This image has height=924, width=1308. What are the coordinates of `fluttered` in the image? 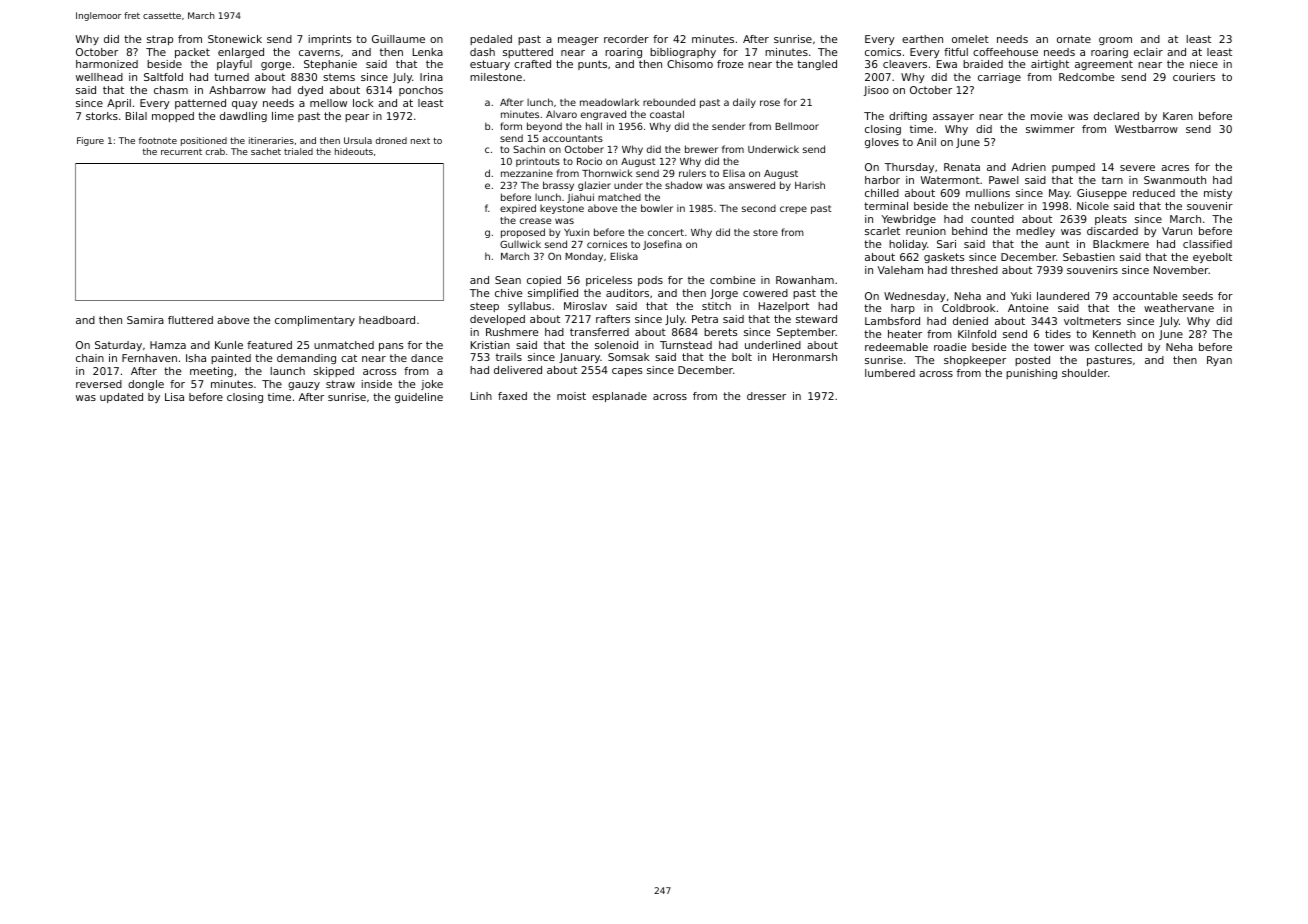 It's located at (190, 320).
